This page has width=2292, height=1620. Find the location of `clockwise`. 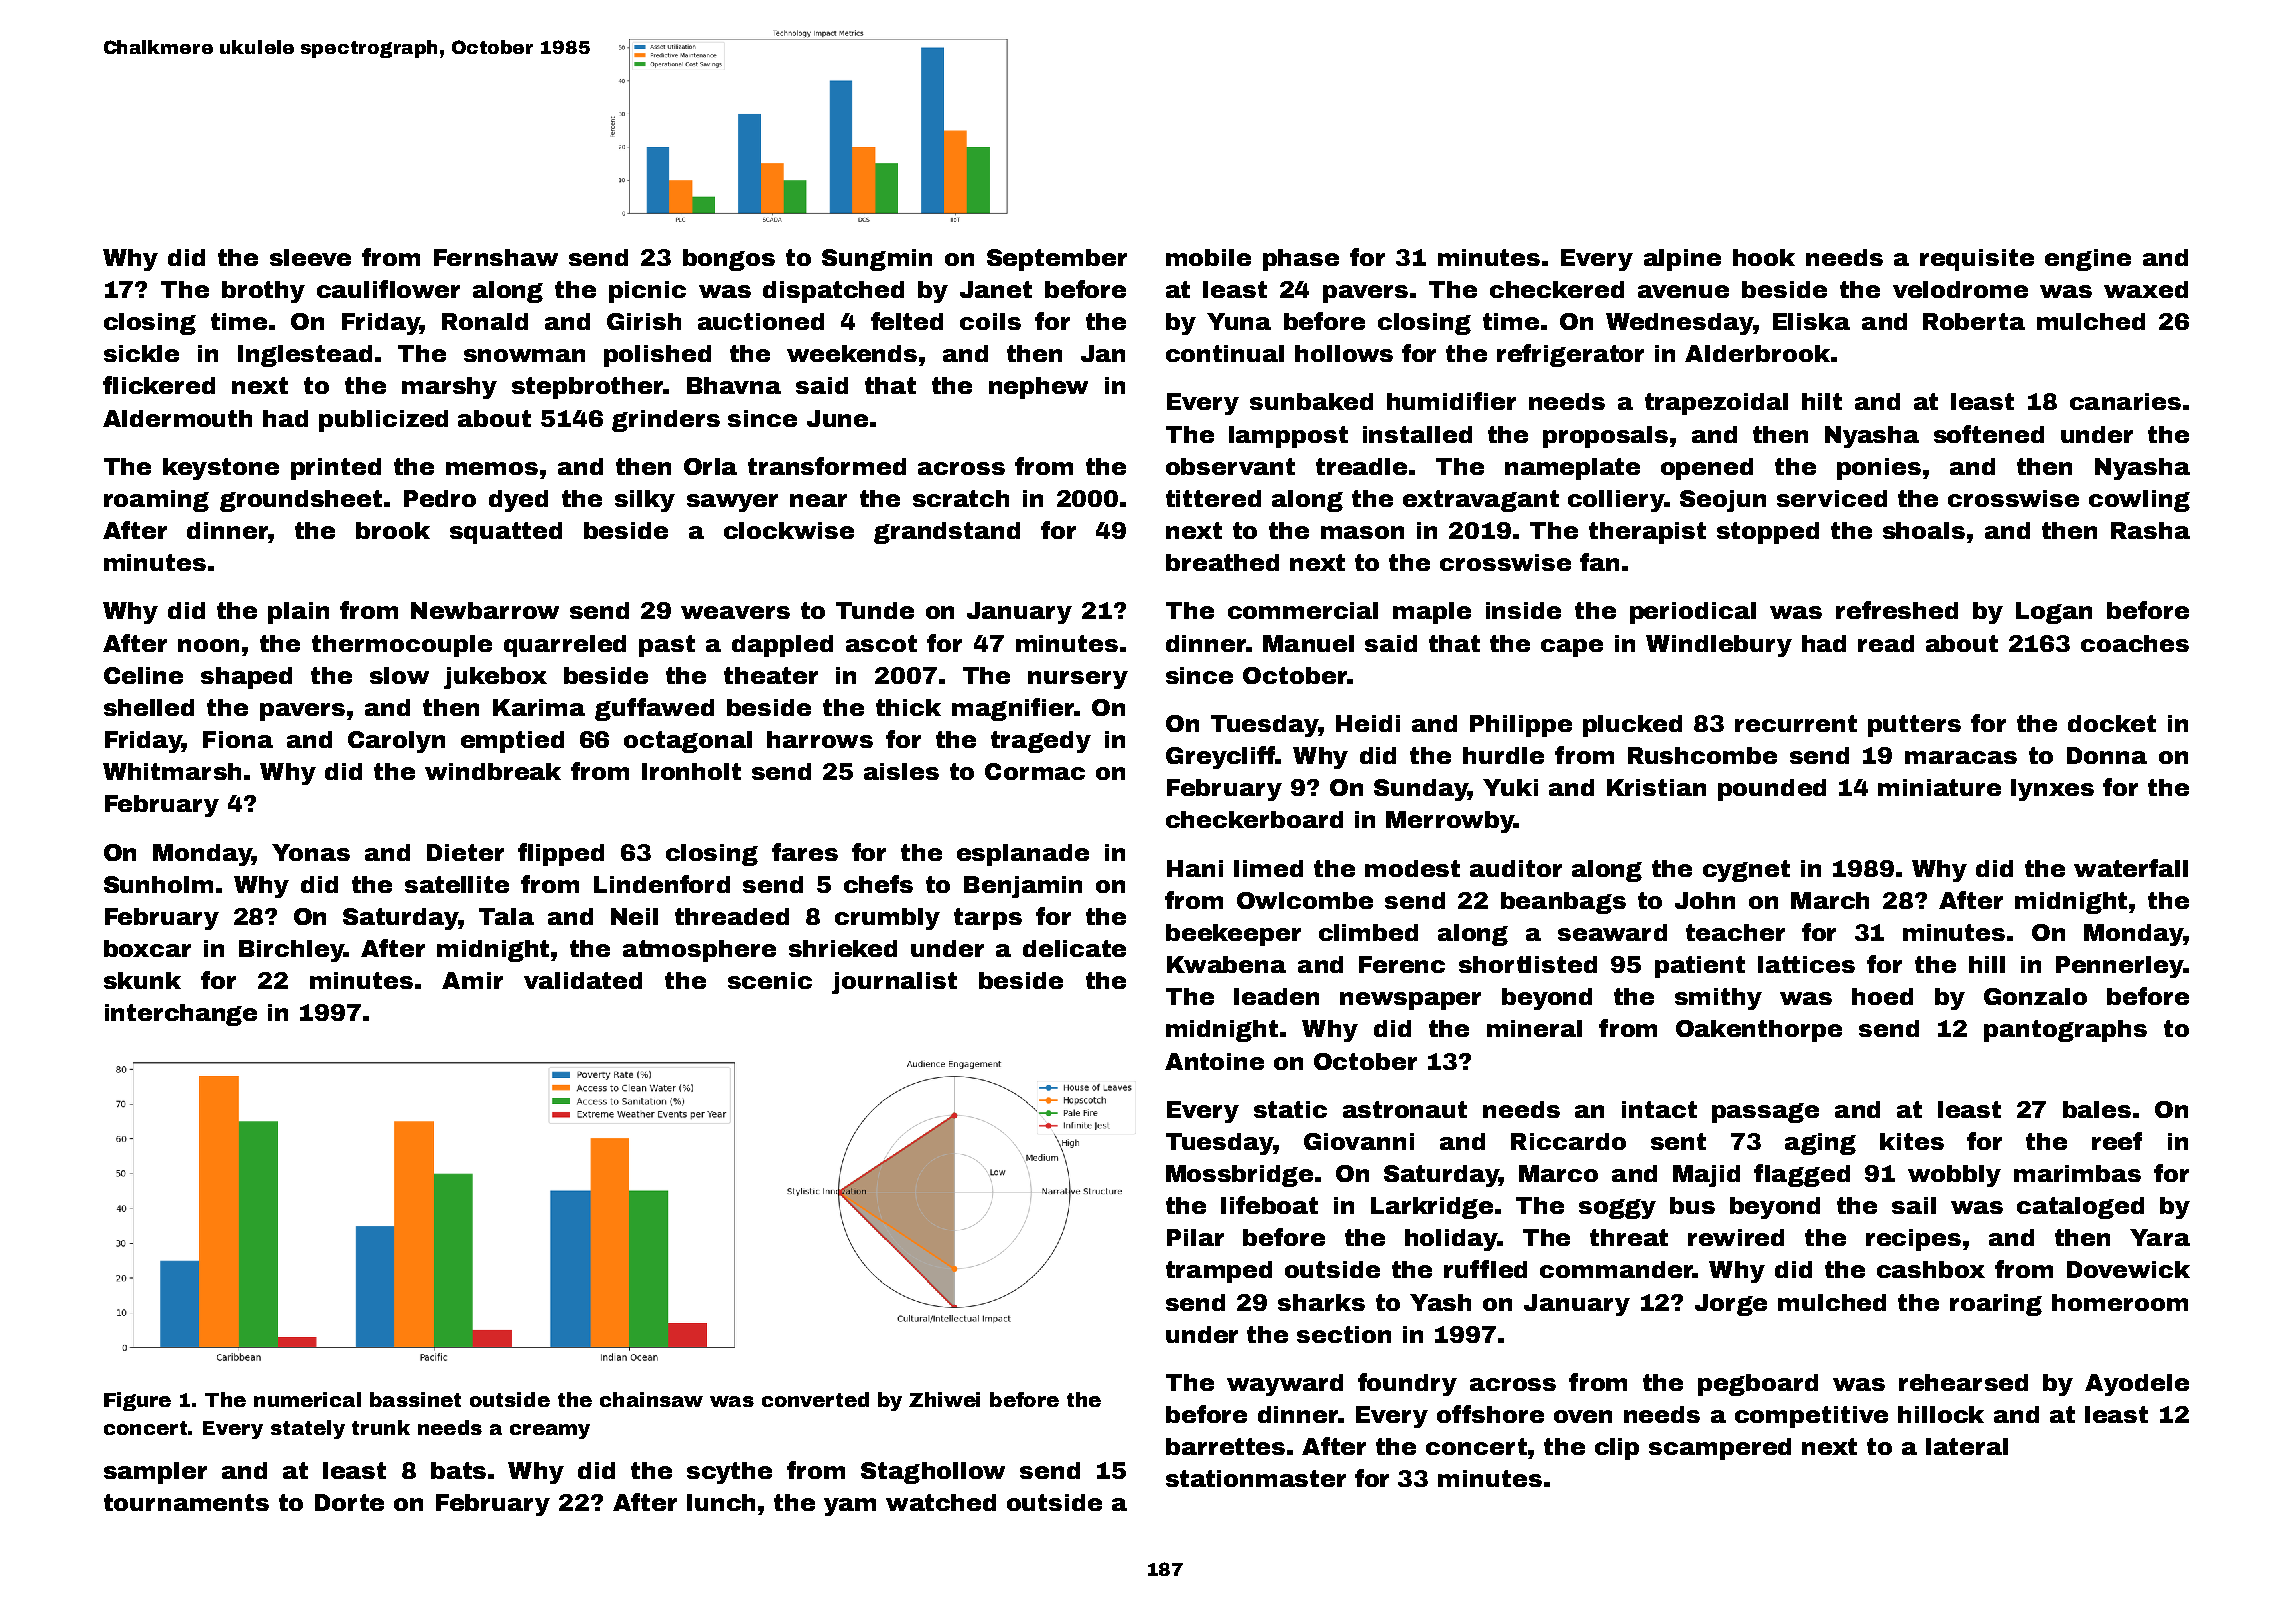

clockwise is located at coordinates (789, 530).
